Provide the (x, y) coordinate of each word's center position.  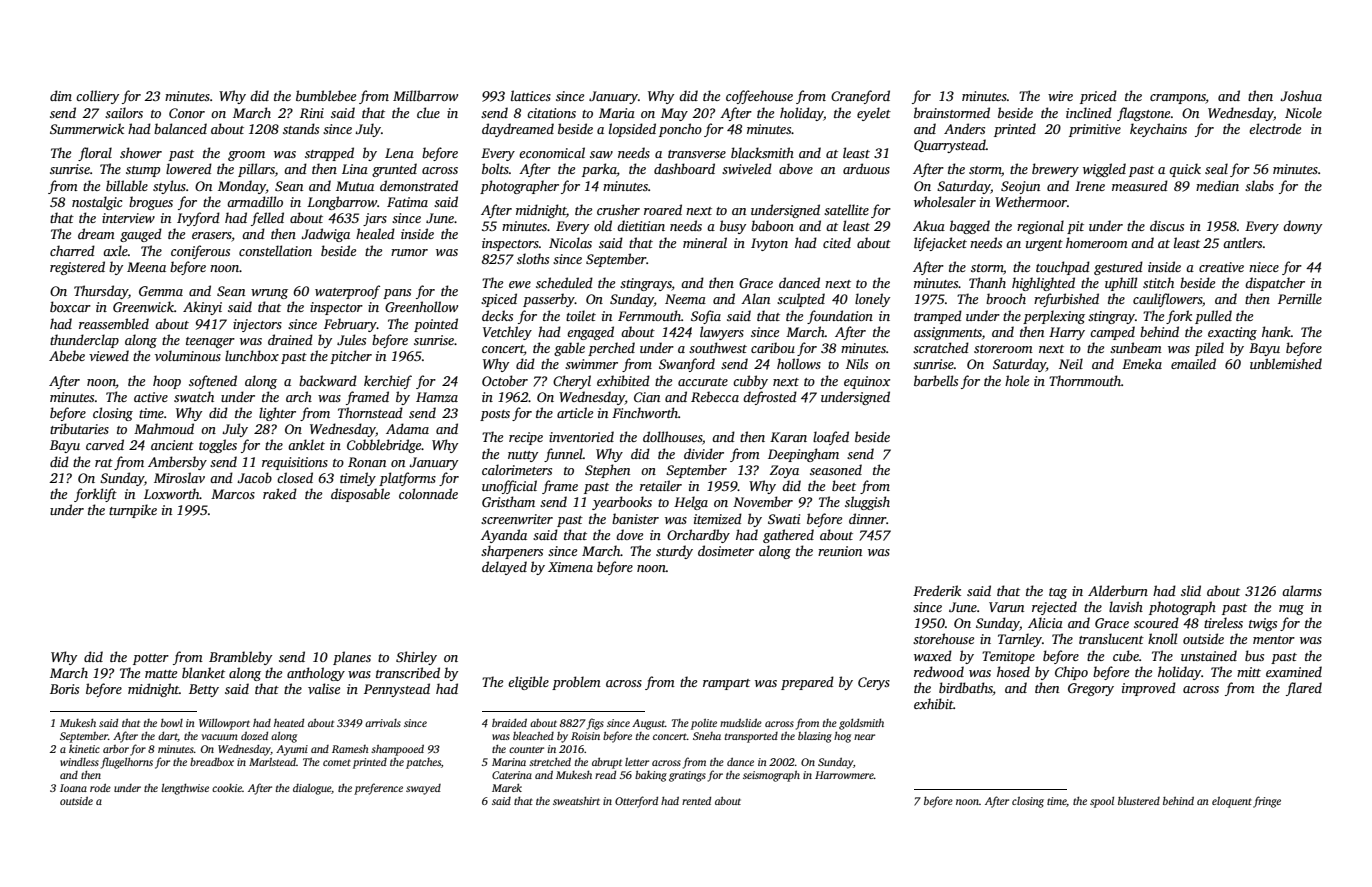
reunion (840, 551)
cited (837, 242)
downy (1302, 227)
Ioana (73, 788)
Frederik (937, 590)
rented (696, 800)
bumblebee (326, 95)
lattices (531, 95)
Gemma (161, 291)
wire (1060, 96)
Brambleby (240, 658)
